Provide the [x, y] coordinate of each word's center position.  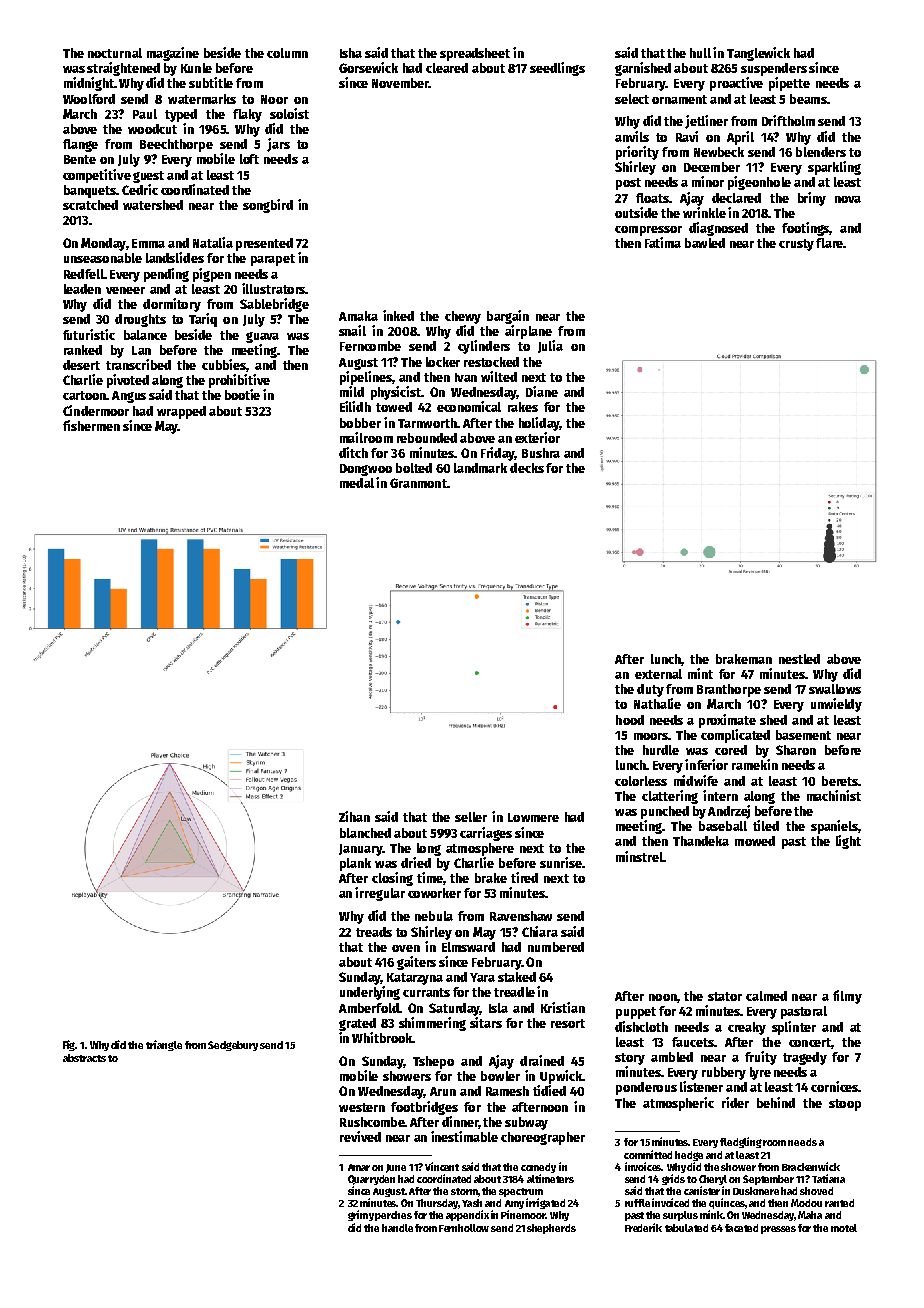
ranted [839, 1203]
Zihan [354, 816]
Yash [472, 1203]
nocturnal [115, 53]
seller [471, 817]
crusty [796, 245]
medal [357, 483]
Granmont [418, 483]
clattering [670, 797]
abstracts [84, 1058]
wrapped [181, 412]
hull [700, 53]
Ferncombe [370, 346]
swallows [835, 689]
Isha [351, 53]
